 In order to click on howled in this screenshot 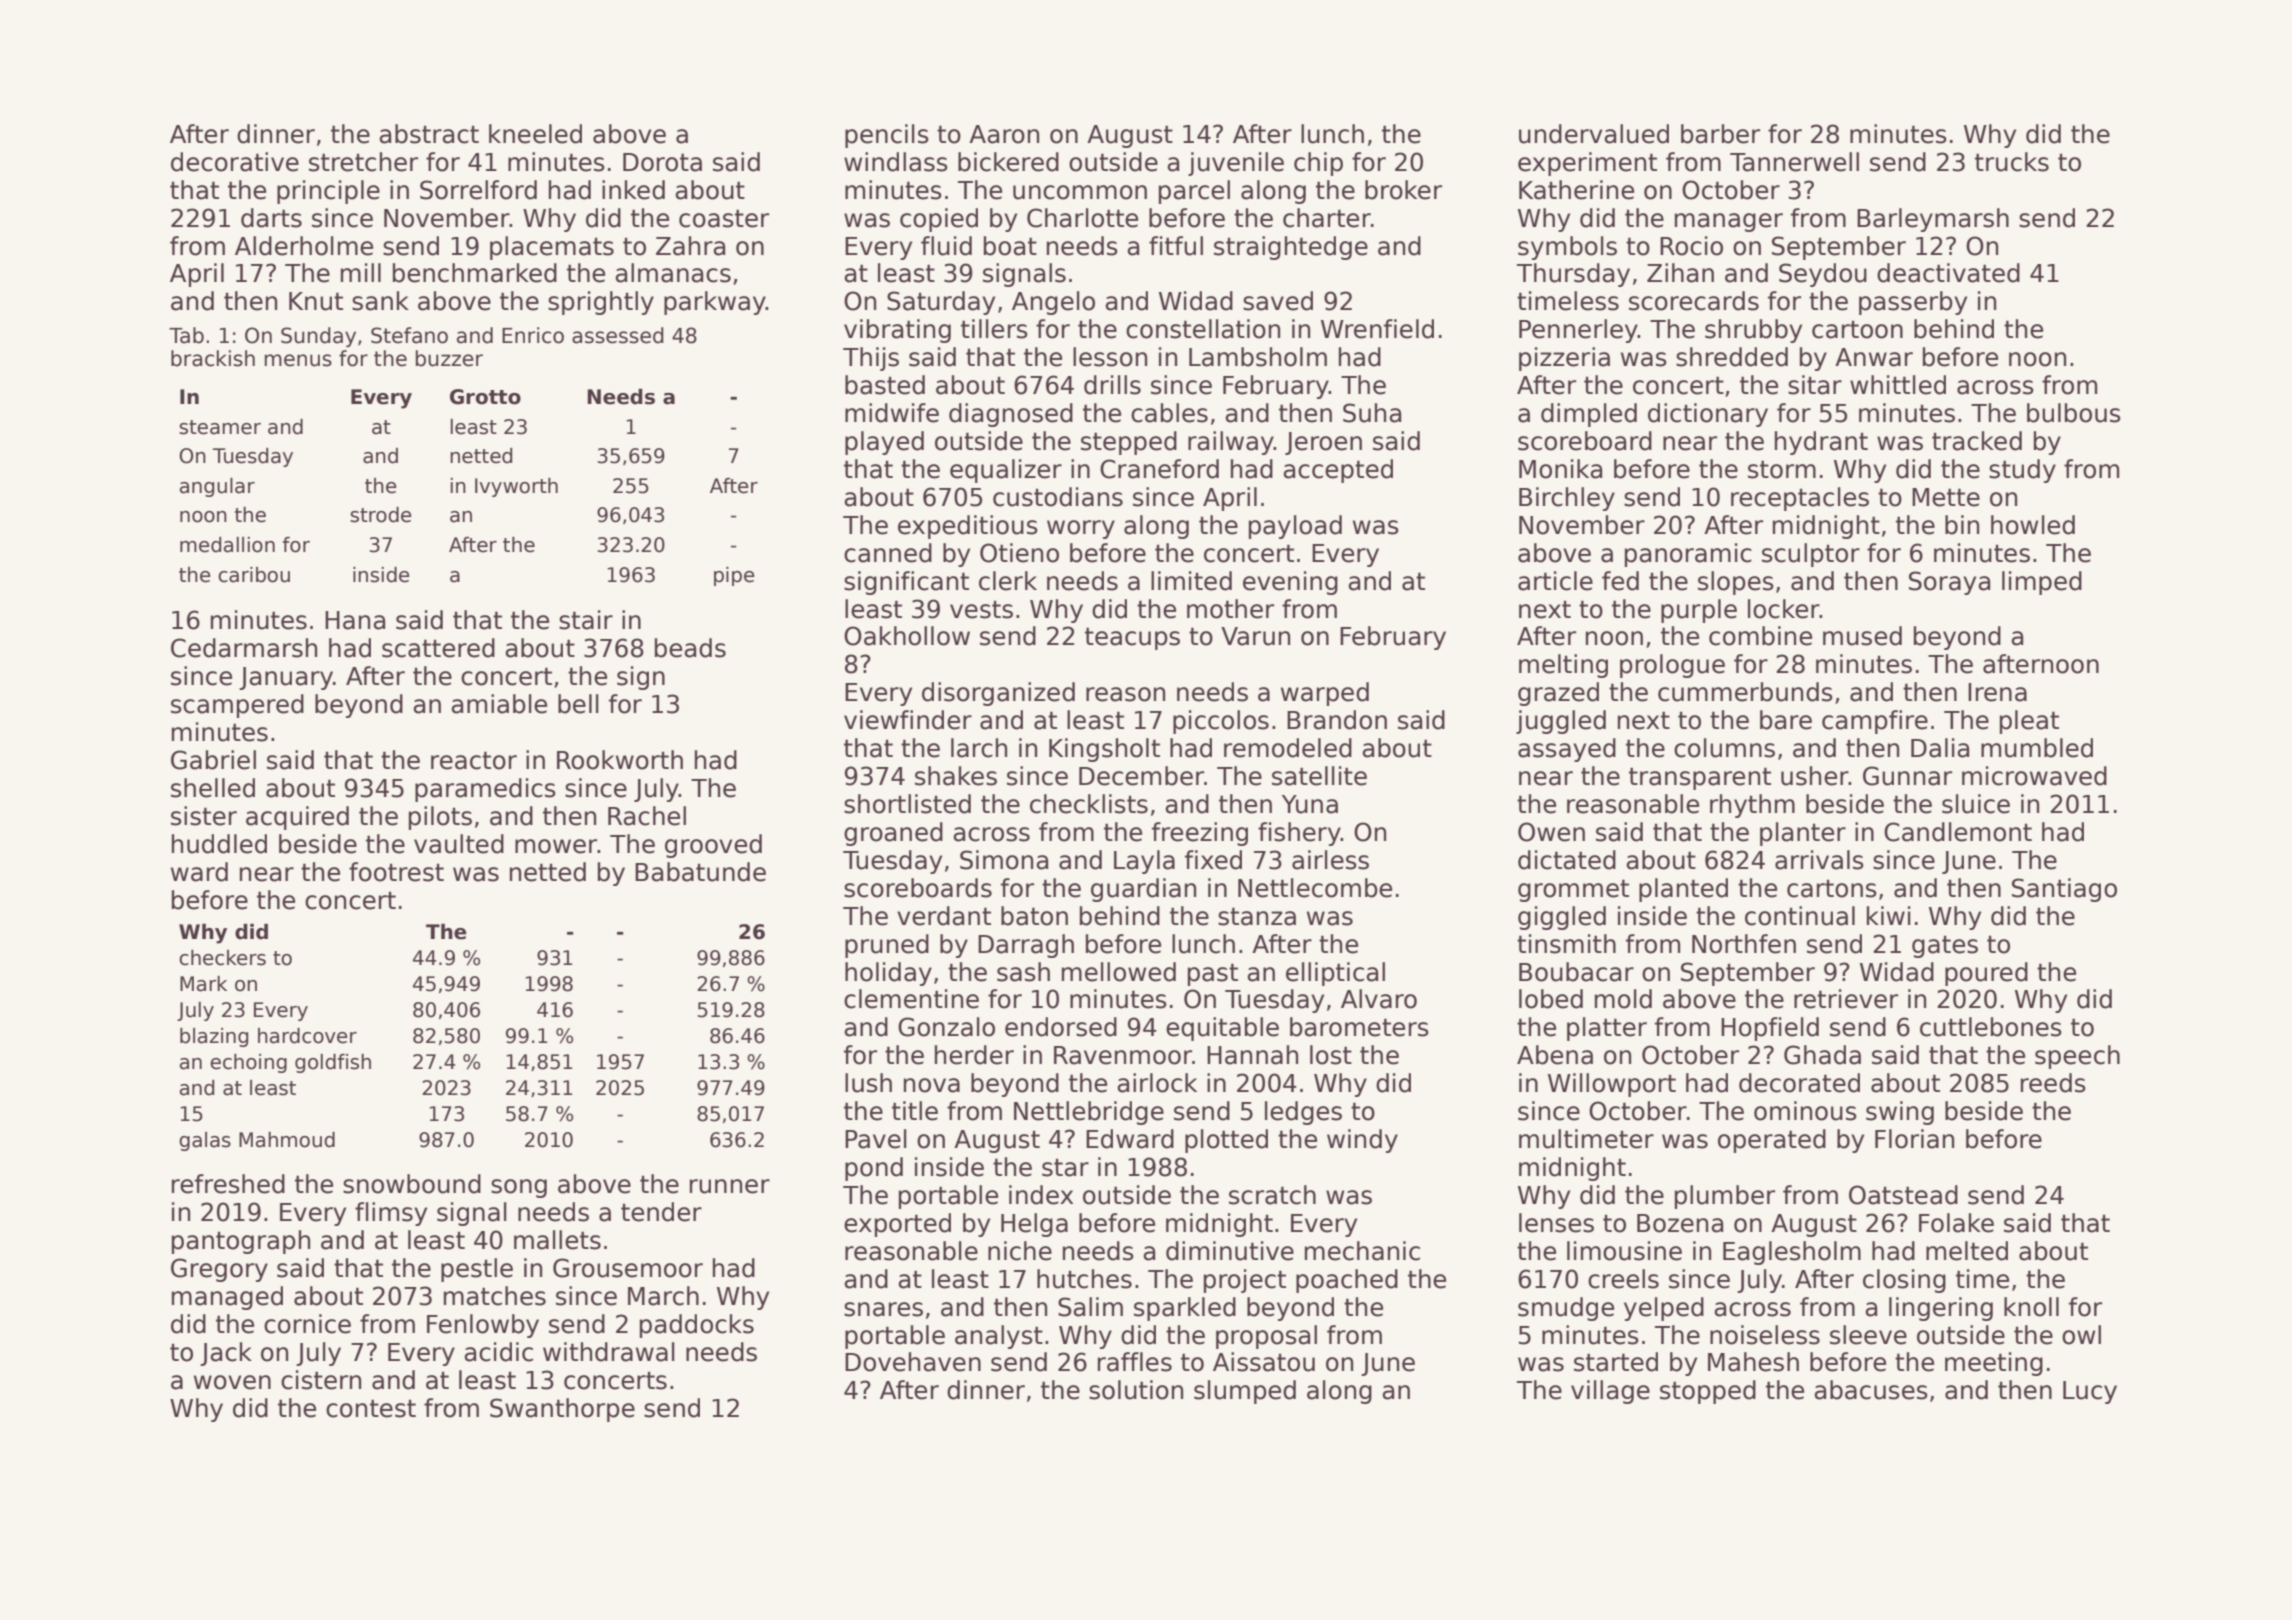, I will do `click(2033, 525)`.
